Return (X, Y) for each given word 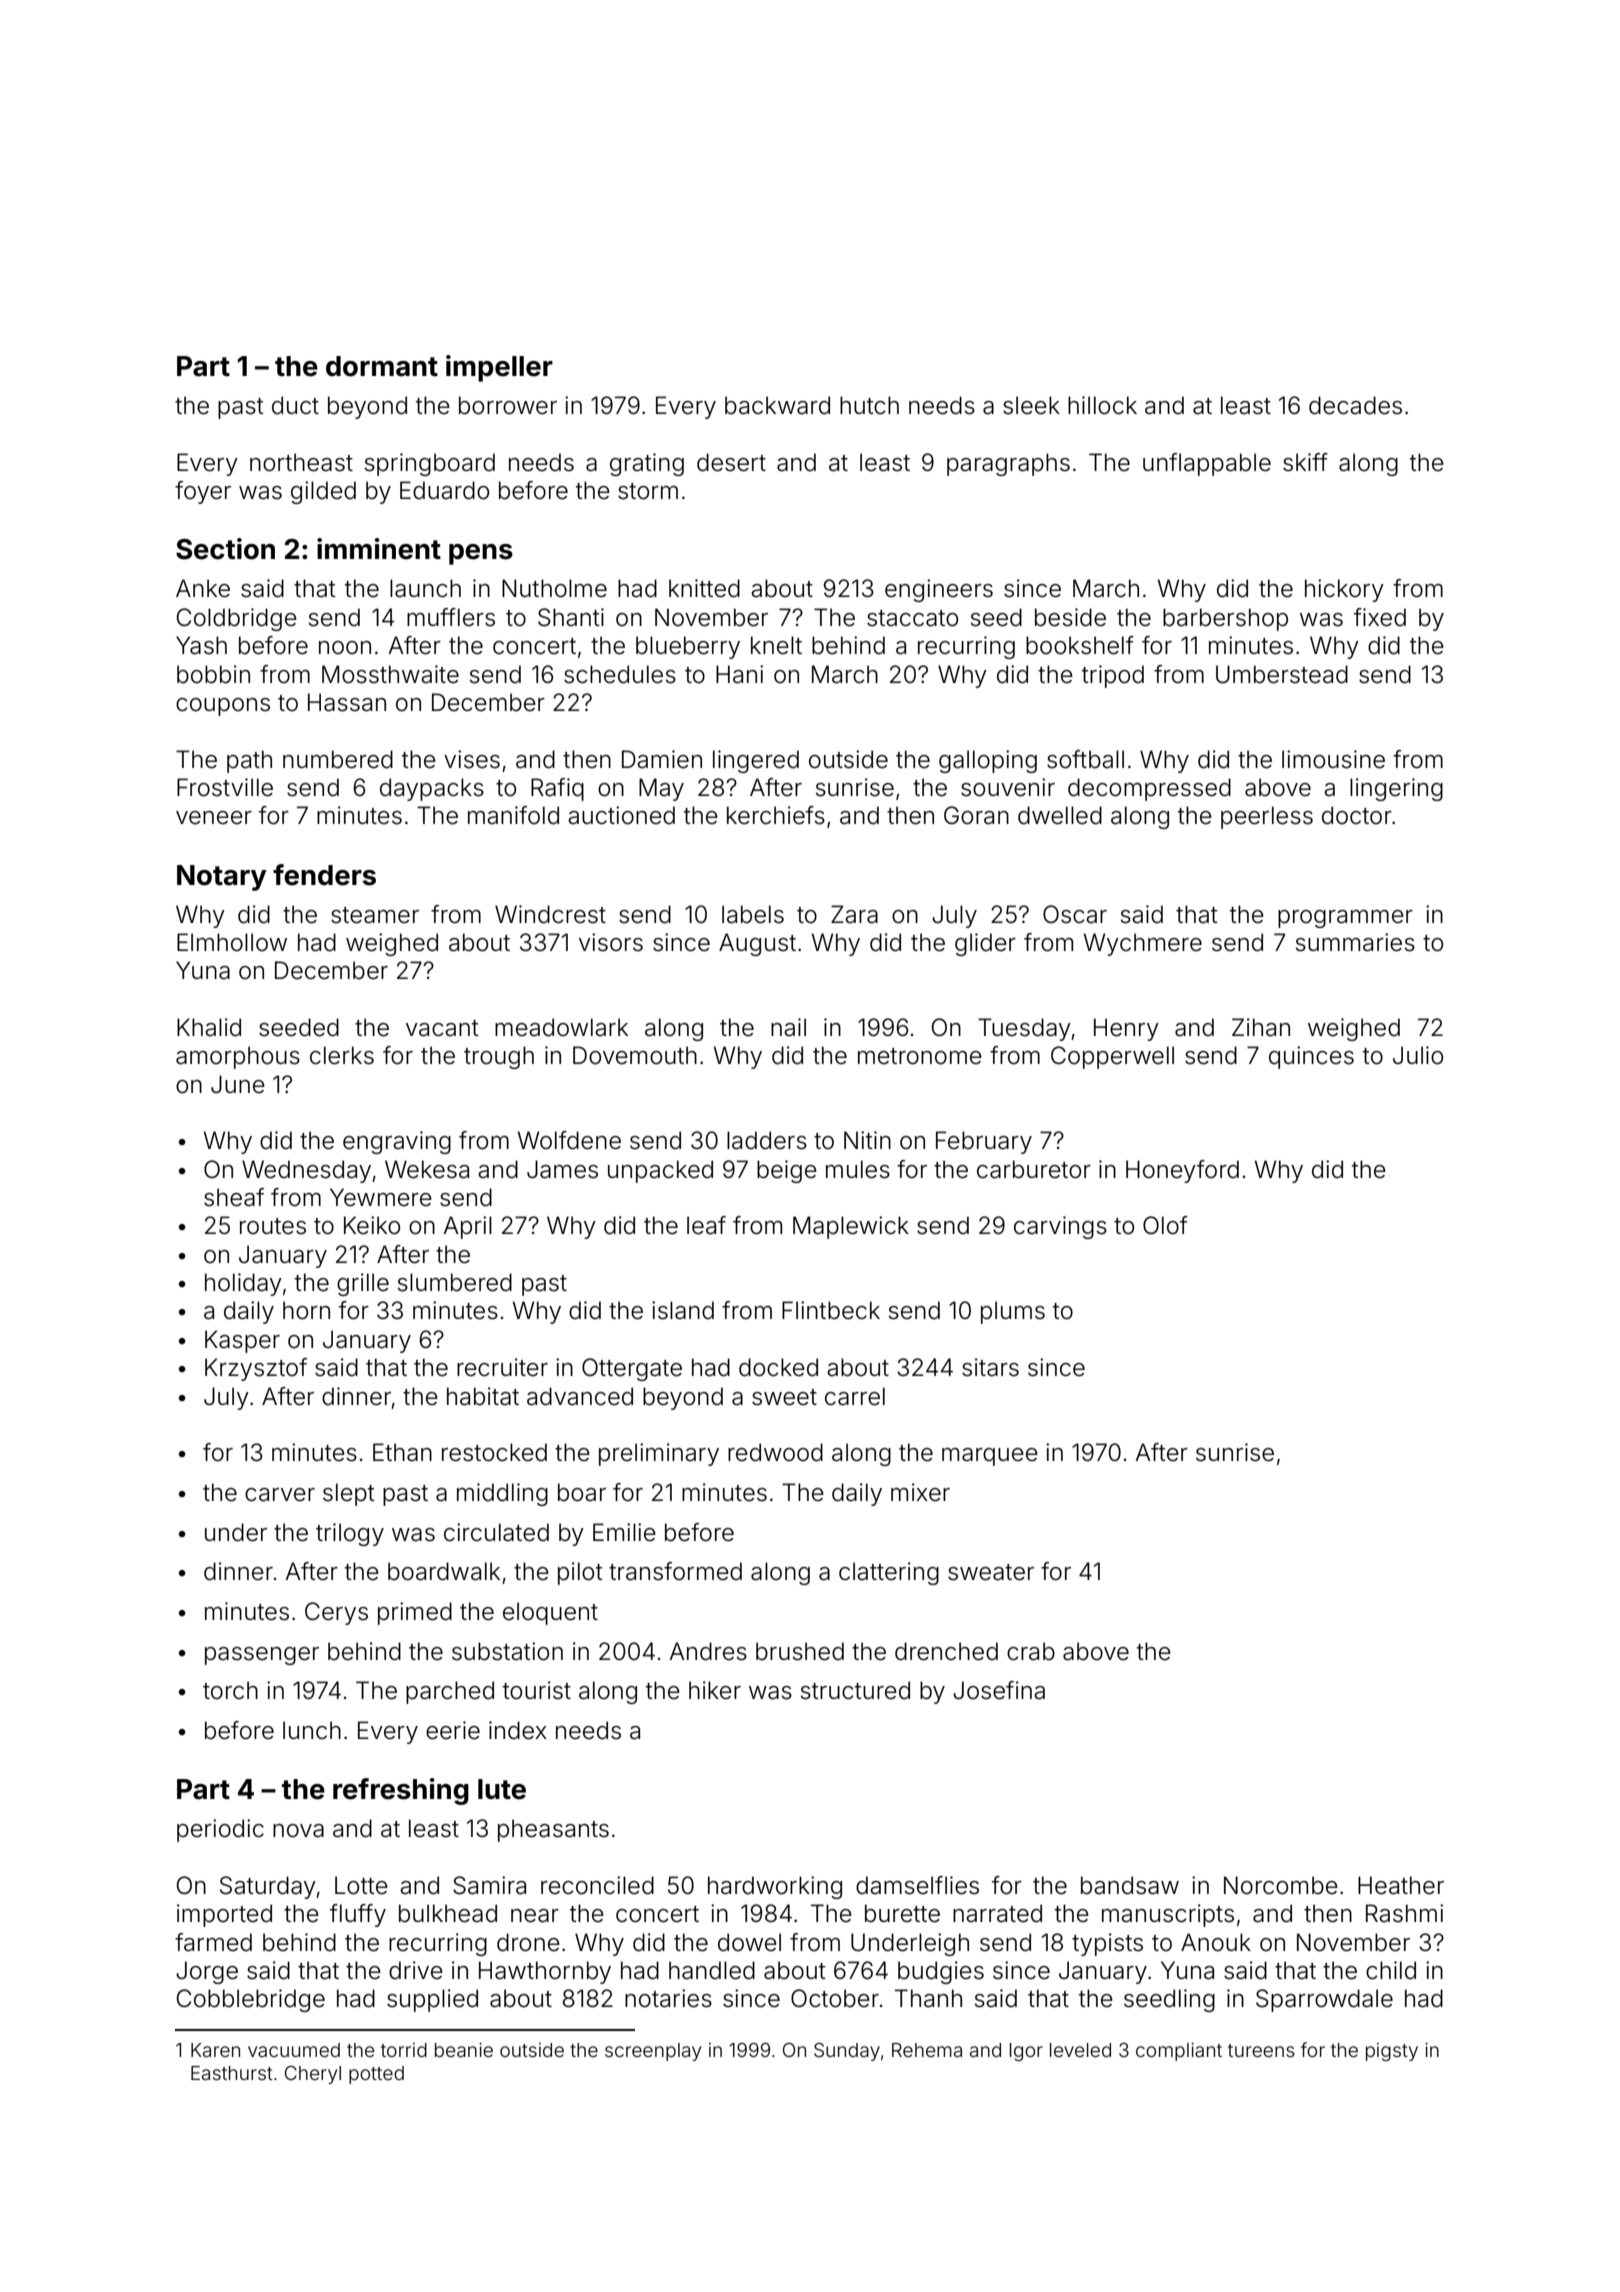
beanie (464, 2050)
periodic (220, 1830)
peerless (1267, 817)
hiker (715, 1690)
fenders (324, 875)
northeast (301, 462)
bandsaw (1130, 1885)
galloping (988, 761)
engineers (939, 590)
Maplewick (851, 1227)
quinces (1311, 1057)
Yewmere (381, 1197)
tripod (1113, 676)
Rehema (927, 2050)
